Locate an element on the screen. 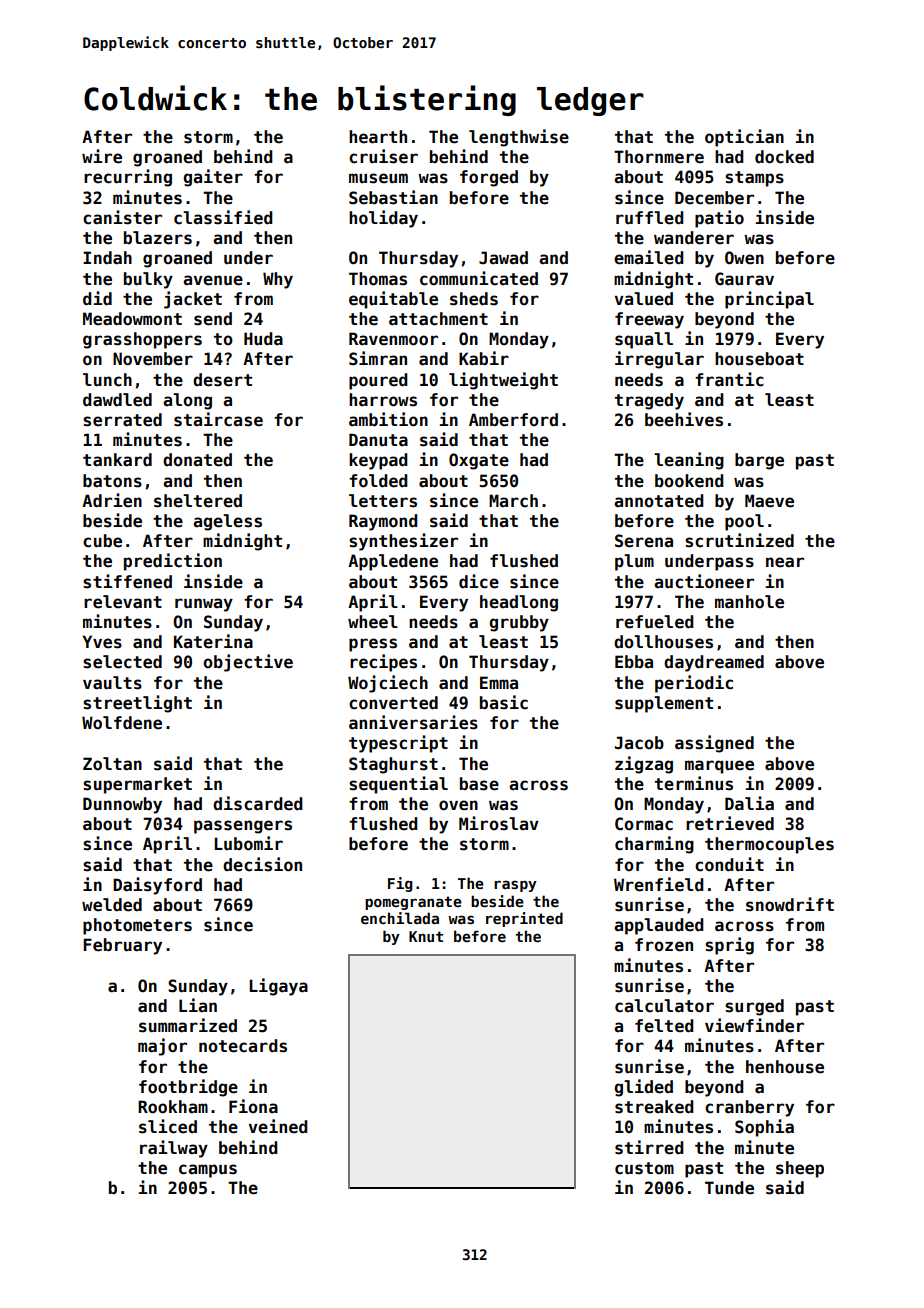  applauded is located at coordinates (659, 926).
